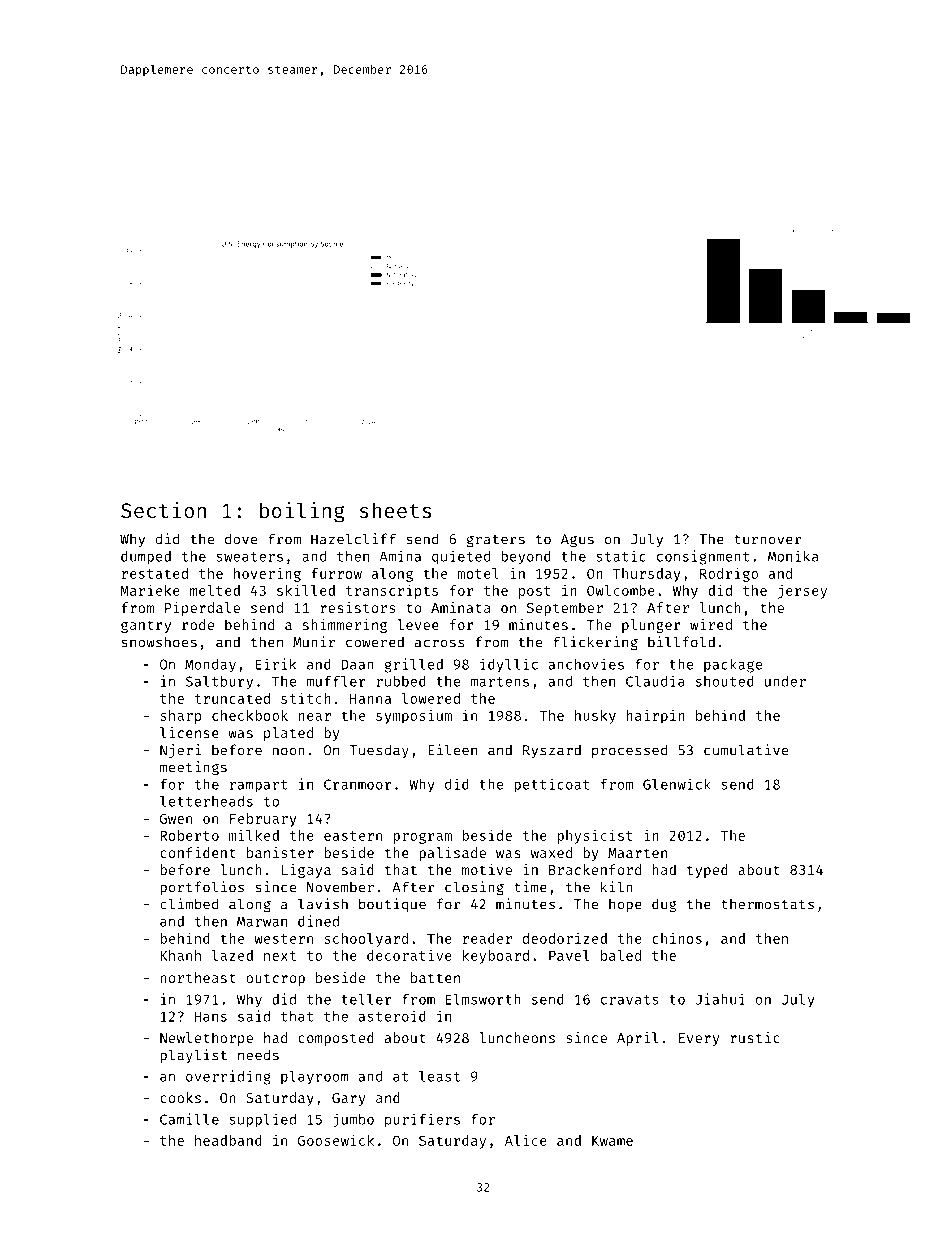 The width and height of the screenshot is (952, 1233). What do you see at coordinates (526, 1140) in the screenshot?
I see `Alice` at bounding box center [526, 1140].
